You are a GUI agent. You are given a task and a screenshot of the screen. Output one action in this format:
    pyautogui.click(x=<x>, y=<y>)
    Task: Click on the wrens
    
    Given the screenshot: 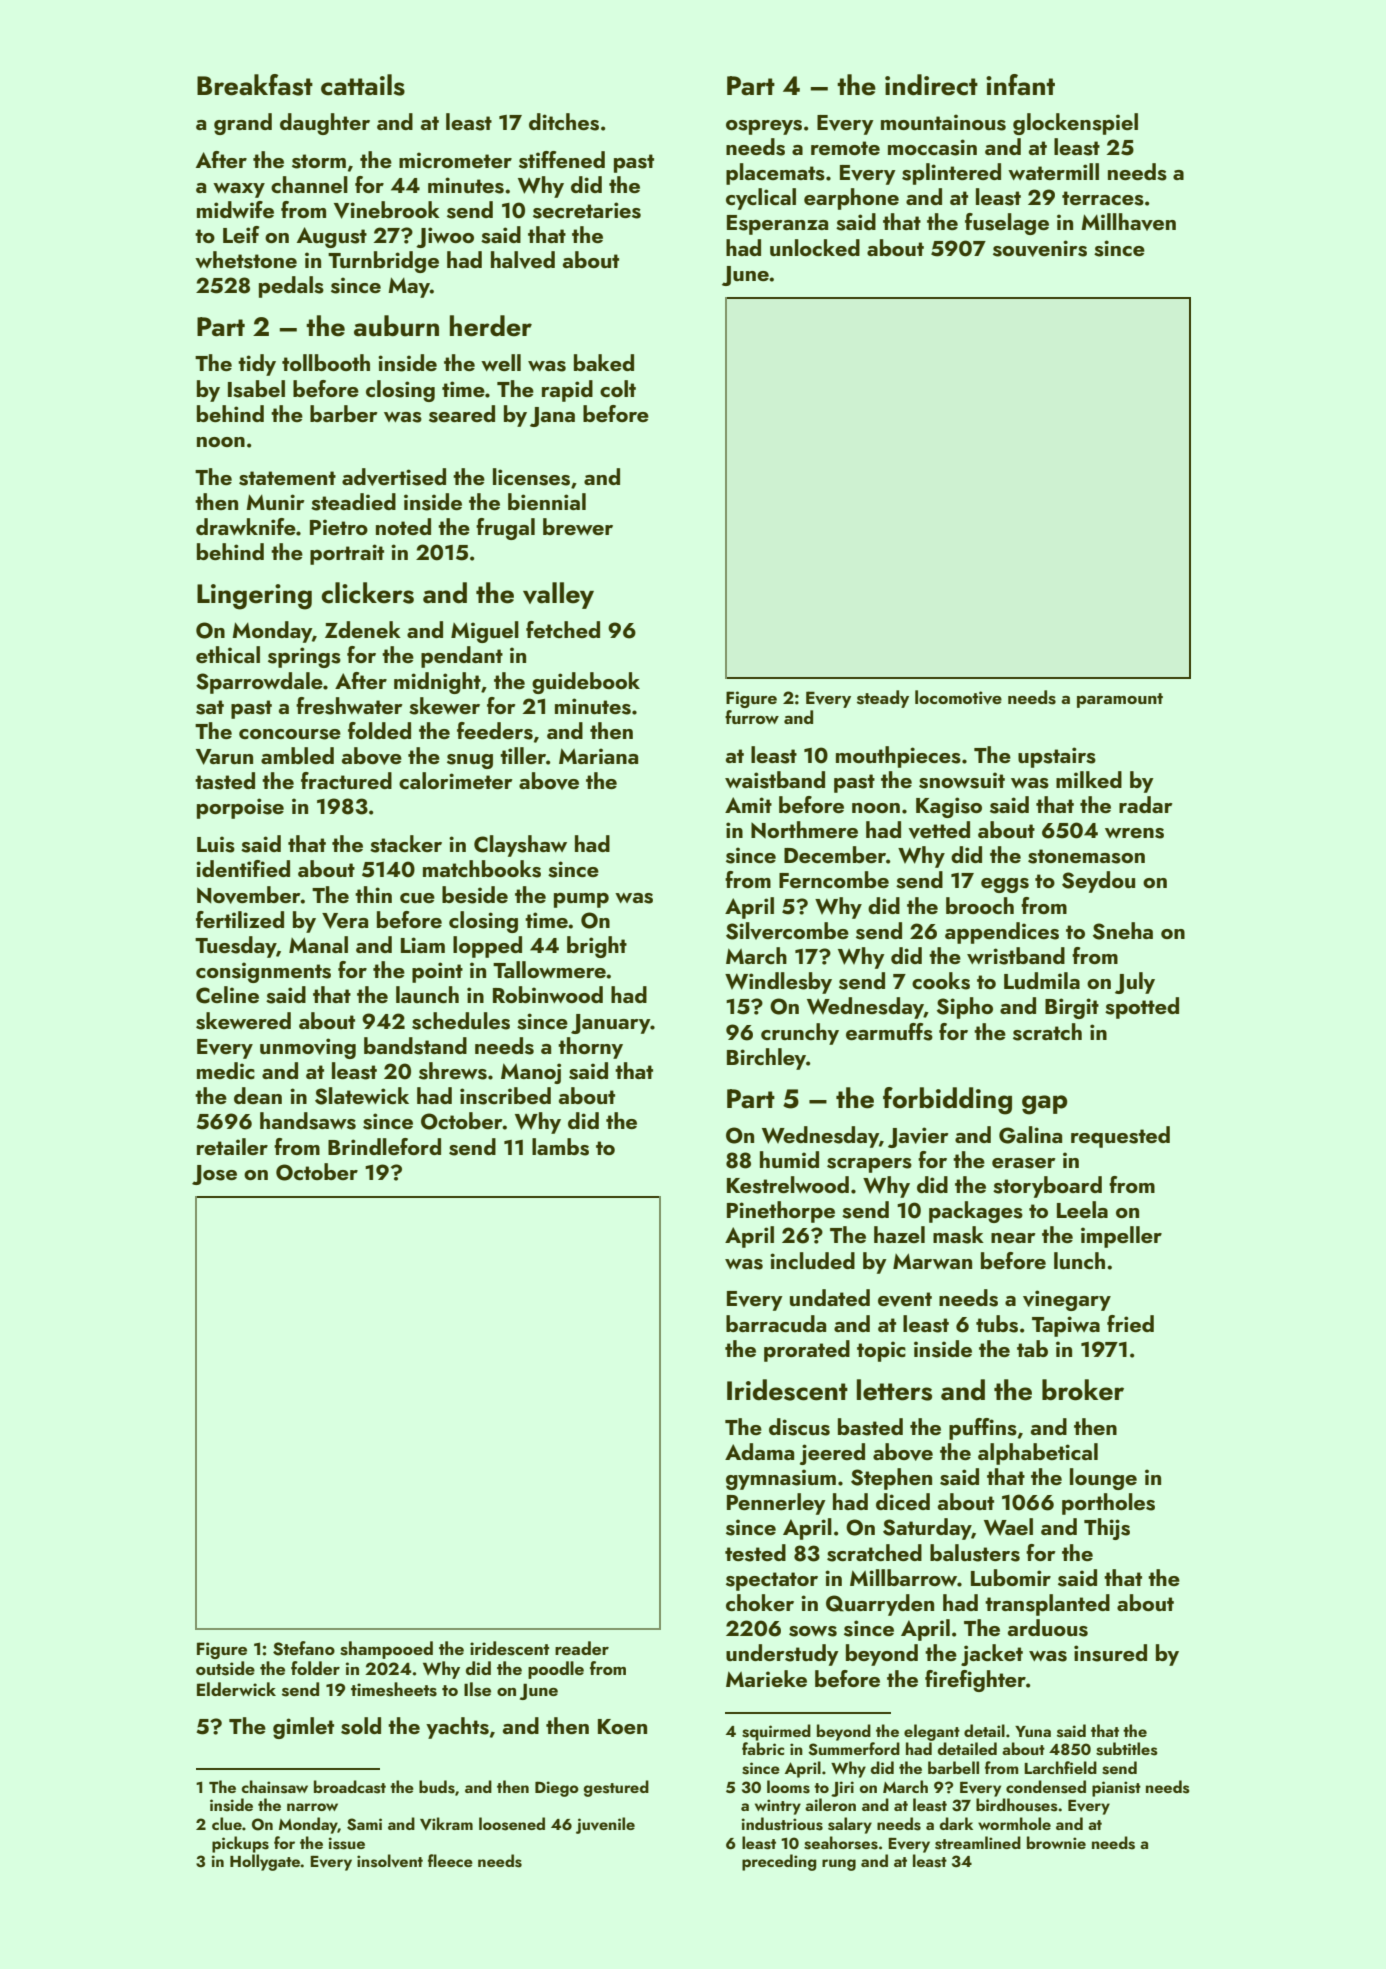 What is the action you would take?
    pyautogui.click(x=1134, y=833)
